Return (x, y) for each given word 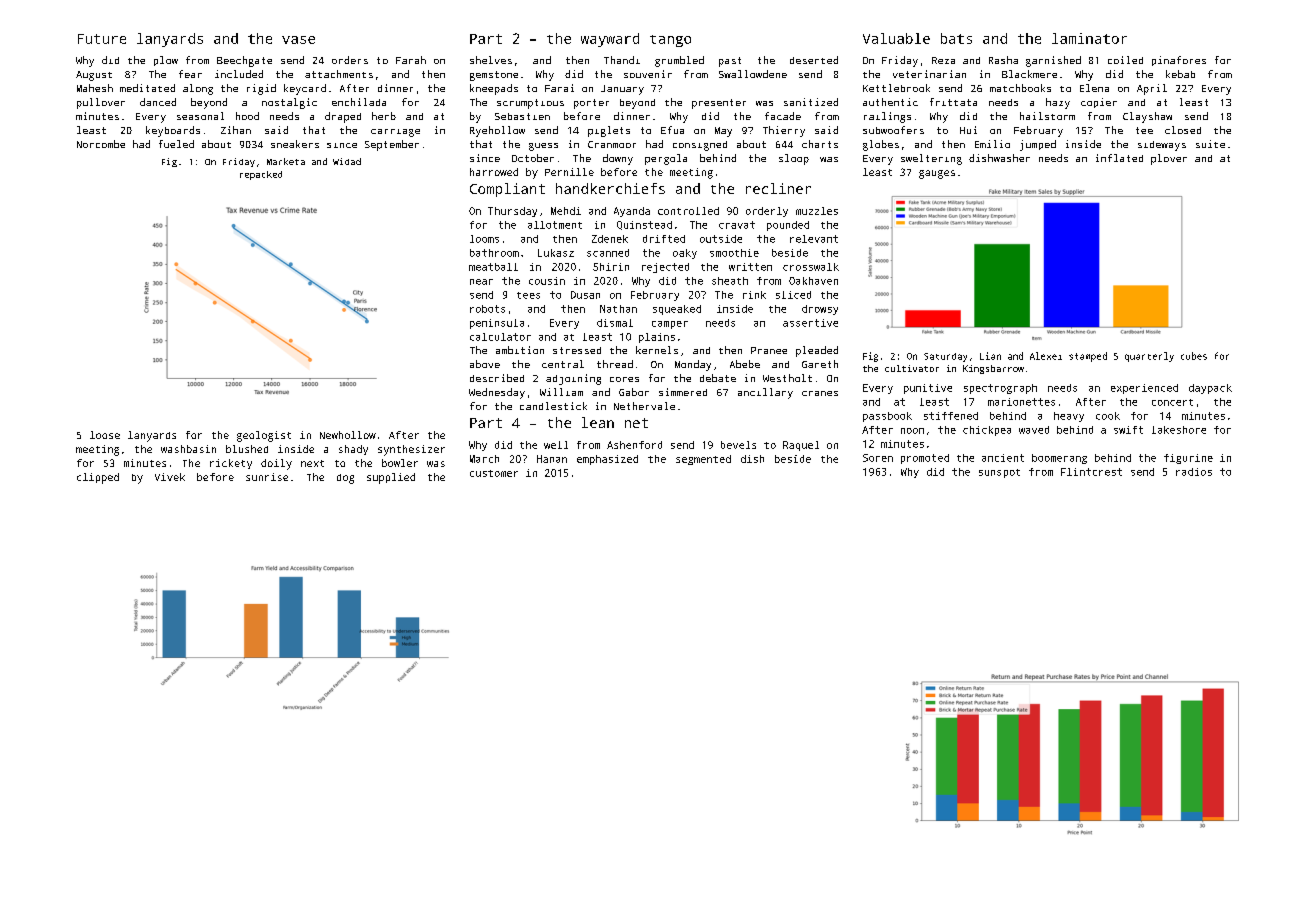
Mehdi (566, 211)
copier (1099, 103)
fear (190, 74)
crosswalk (811, 267)
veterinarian (929, 74)
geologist (264, 436)
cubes (1194, 356)
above (485, 364)
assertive (810, 323)
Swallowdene (753, 74)
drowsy (820, 310)
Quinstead (644, 225)
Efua (672, 130)
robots (487, 309)
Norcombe (101, 144)
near (481, 282)
